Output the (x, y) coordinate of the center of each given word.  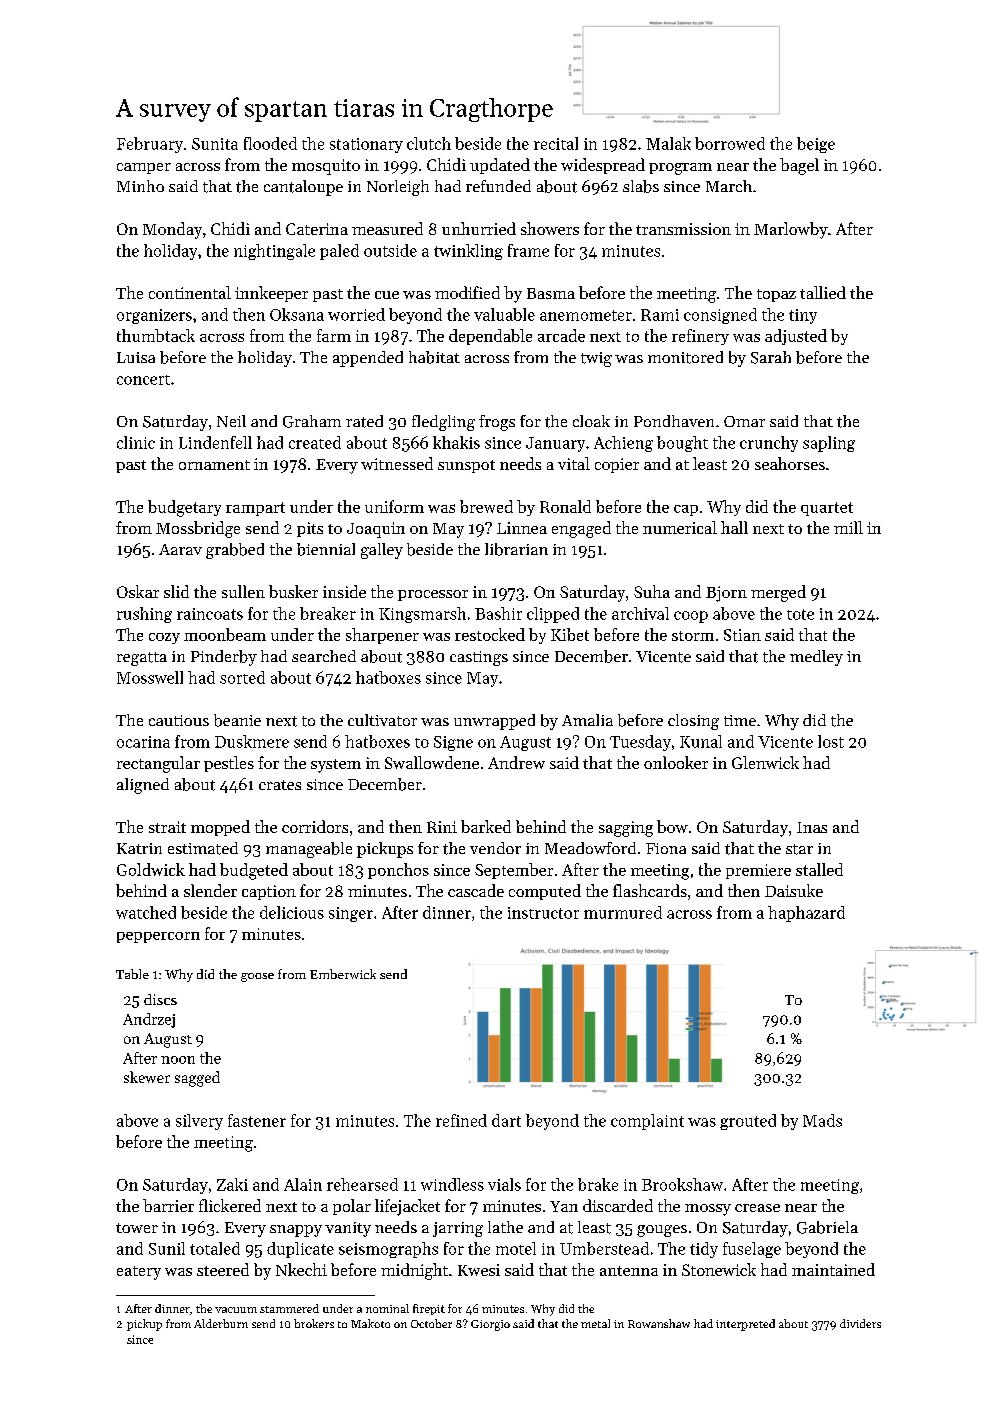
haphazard (806, 914)
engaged (581, 529)
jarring (458, 1229)
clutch (429, 143)
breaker (328, 613)
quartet (827, 509)
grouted (748, 1122)
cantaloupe (303, 188)
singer (351, 914)
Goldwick (151, 869)
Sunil (167, 1248)
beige (816, 145)
